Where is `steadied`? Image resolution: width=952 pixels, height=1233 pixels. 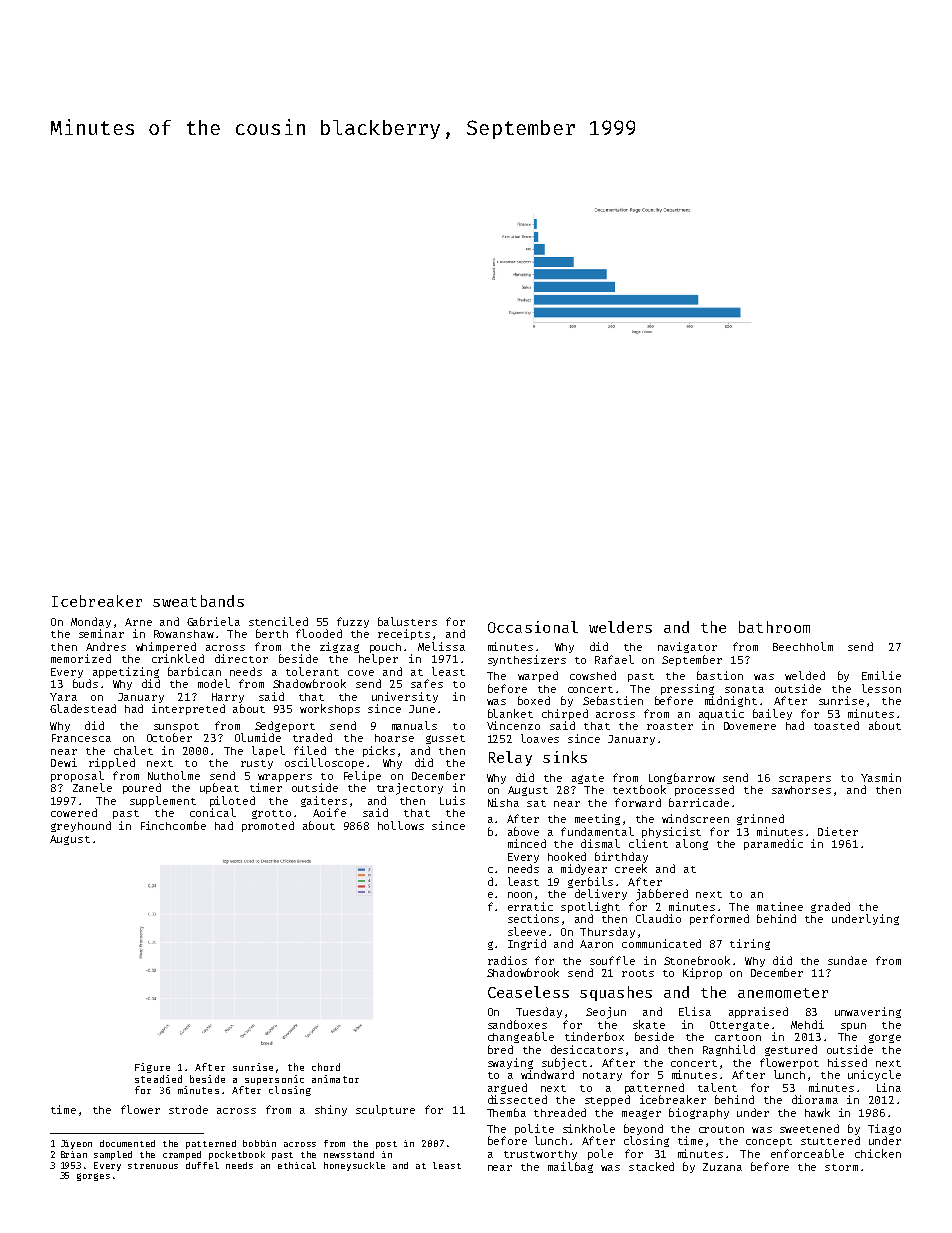 steadied is located at coordinates (158, 1079).
